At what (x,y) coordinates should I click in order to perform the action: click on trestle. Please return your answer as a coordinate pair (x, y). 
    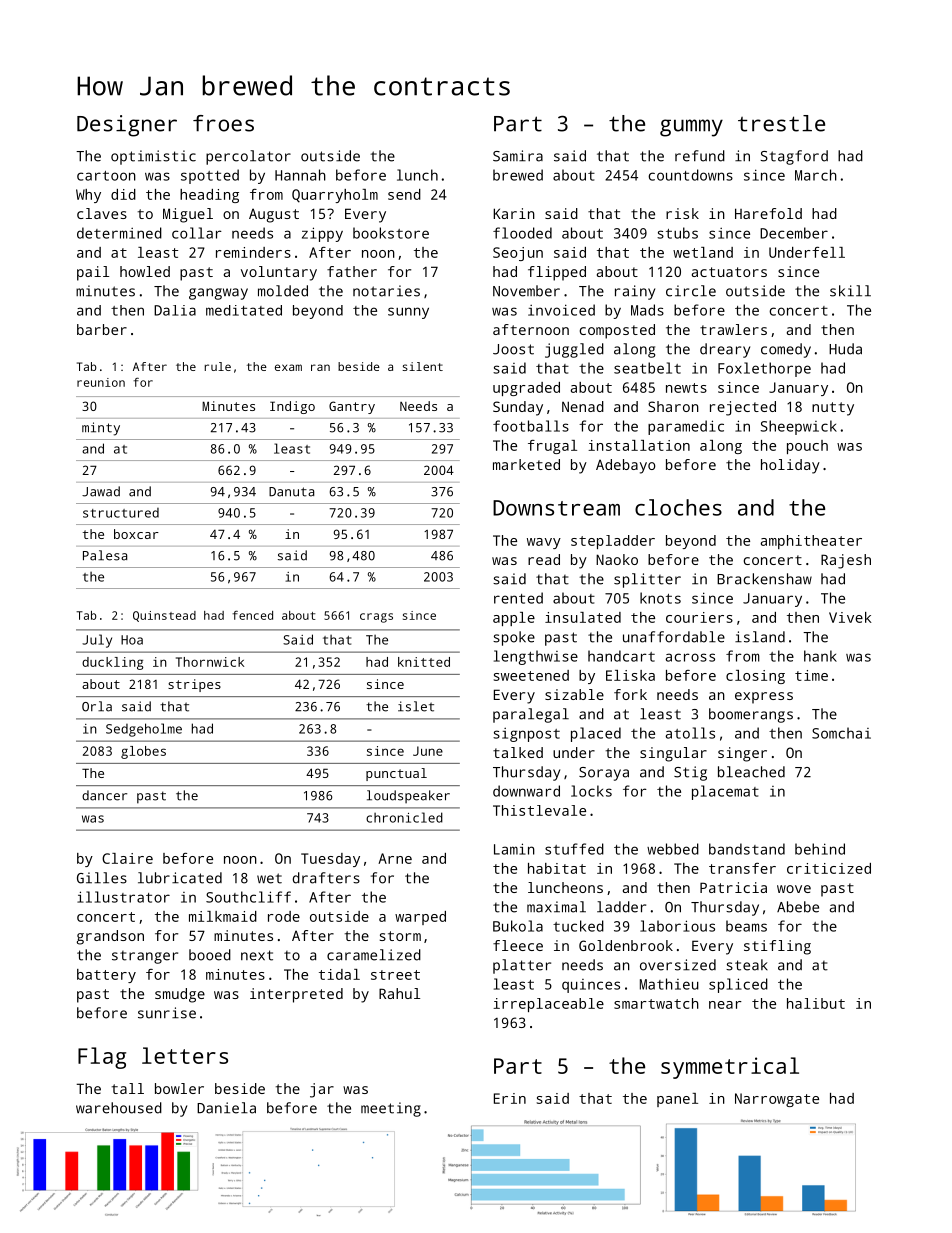
    Looking at the image, I should click on (781, 123).
